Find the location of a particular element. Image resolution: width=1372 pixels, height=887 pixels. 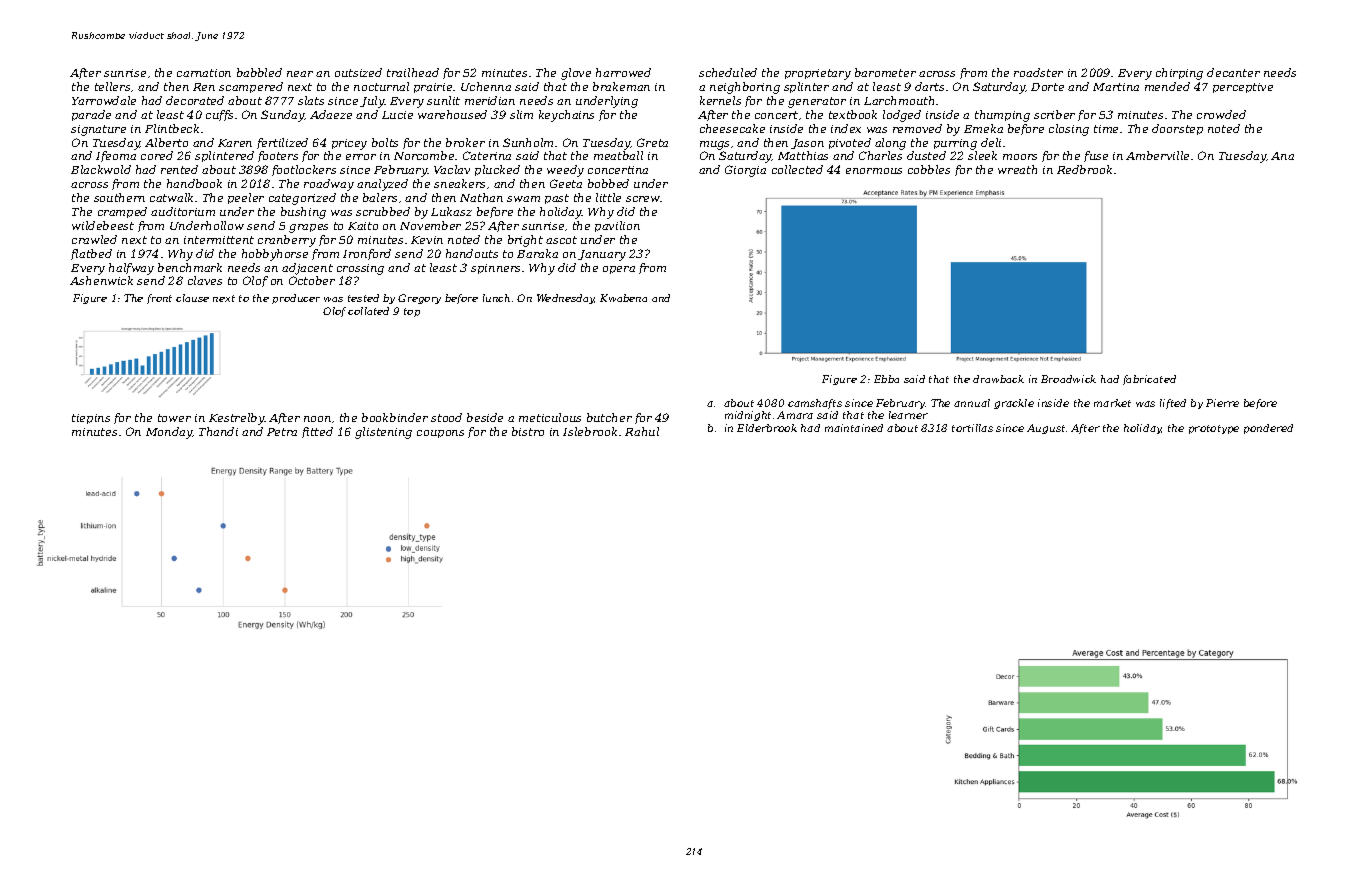

index is located at coordinates (846, 128).
